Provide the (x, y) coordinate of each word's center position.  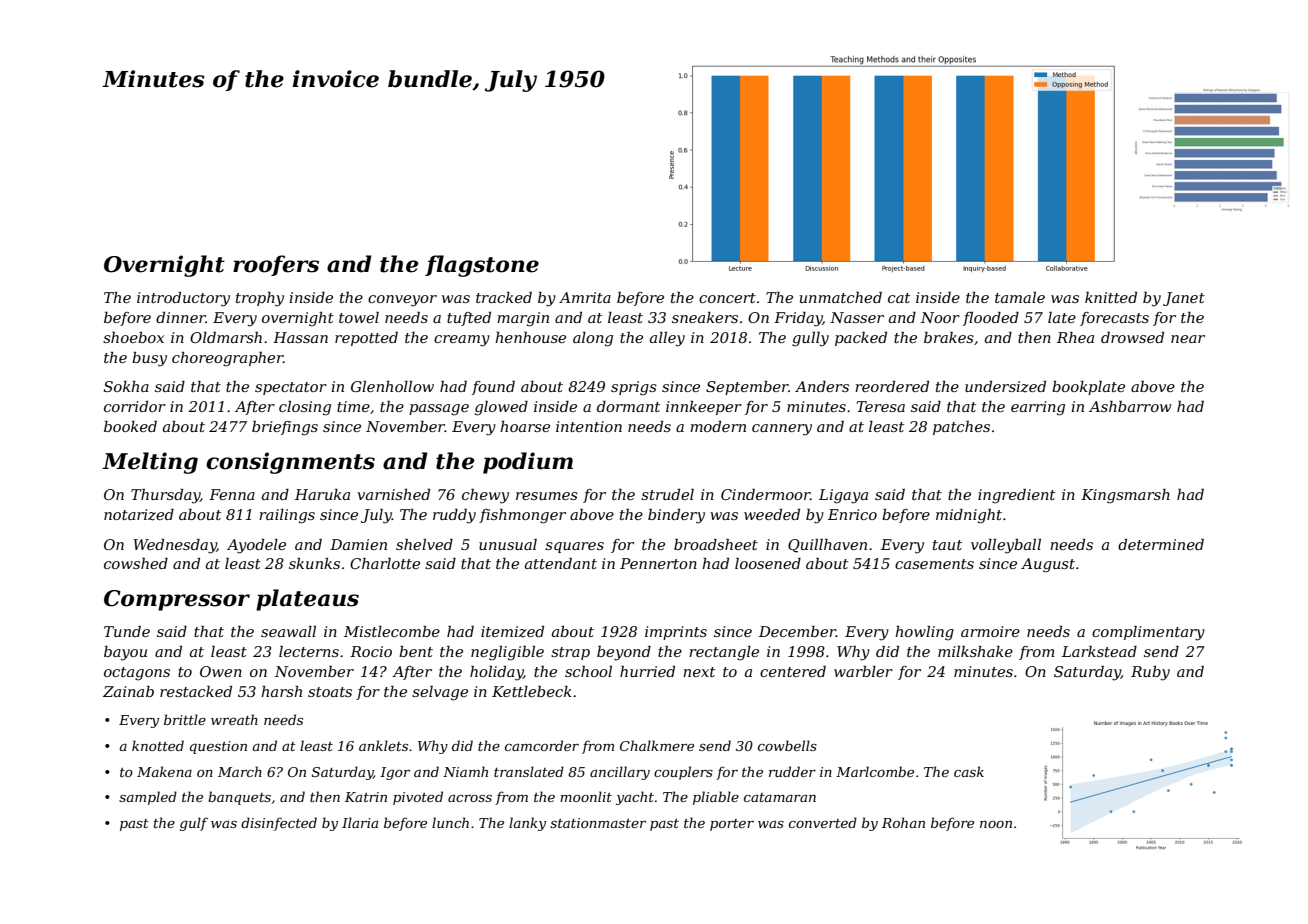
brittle (185, 719)
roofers (276, 265)
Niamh (465, 771)
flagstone (482, 266)
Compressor (177, 600)
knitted (1111, 297)
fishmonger (522, 516)
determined (1161, 544)
